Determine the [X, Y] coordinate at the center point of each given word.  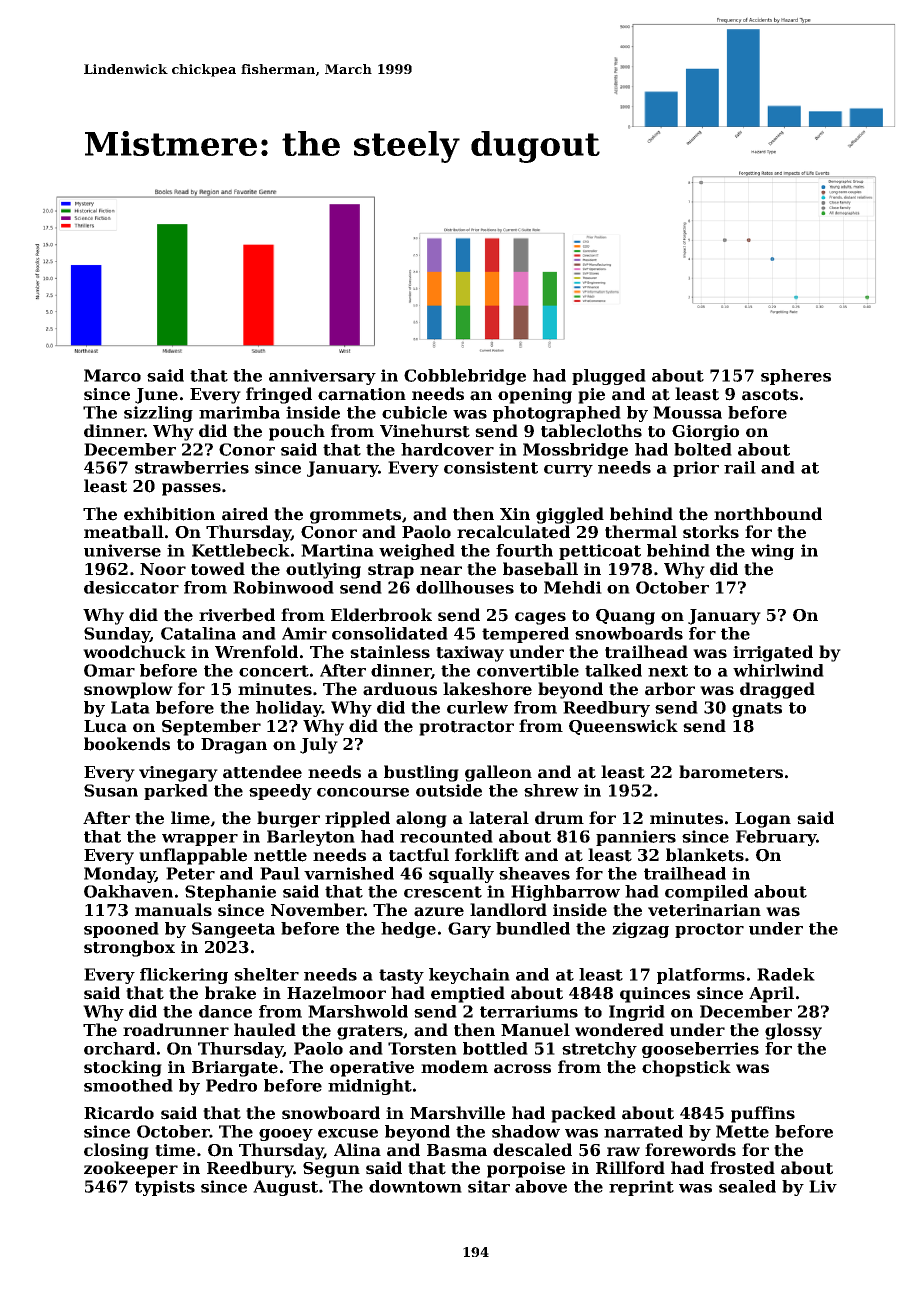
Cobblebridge [465, 377]
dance [225, 1011]
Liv [823, 1186]
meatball [124, 532]
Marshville [457, 1113]
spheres [796, 377]
